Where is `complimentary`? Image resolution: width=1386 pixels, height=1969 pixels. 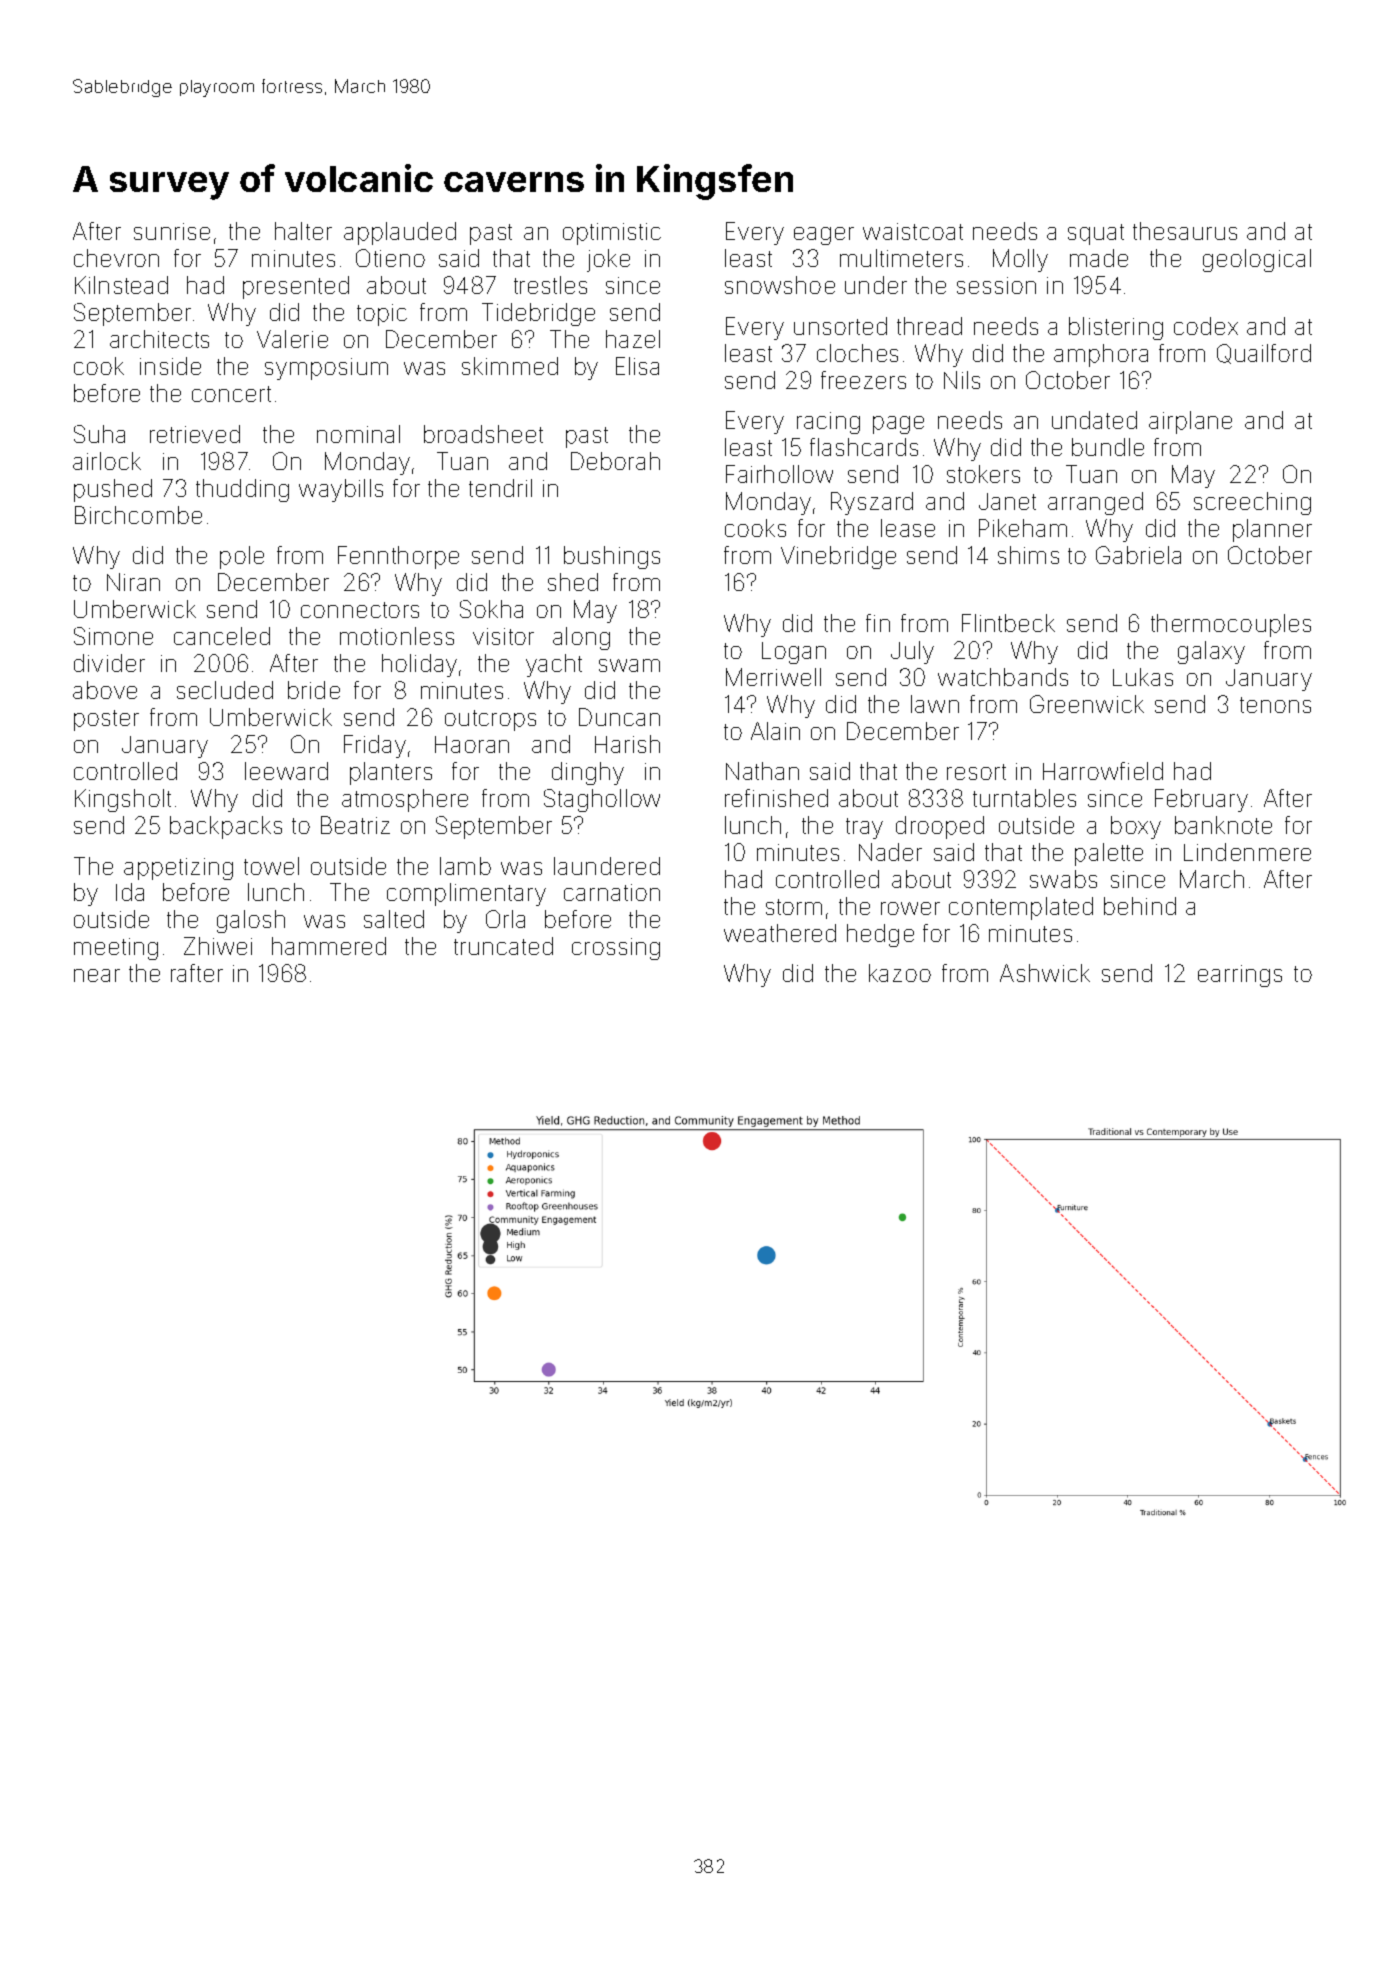
complimentary is located at coordinates (466, 894).
